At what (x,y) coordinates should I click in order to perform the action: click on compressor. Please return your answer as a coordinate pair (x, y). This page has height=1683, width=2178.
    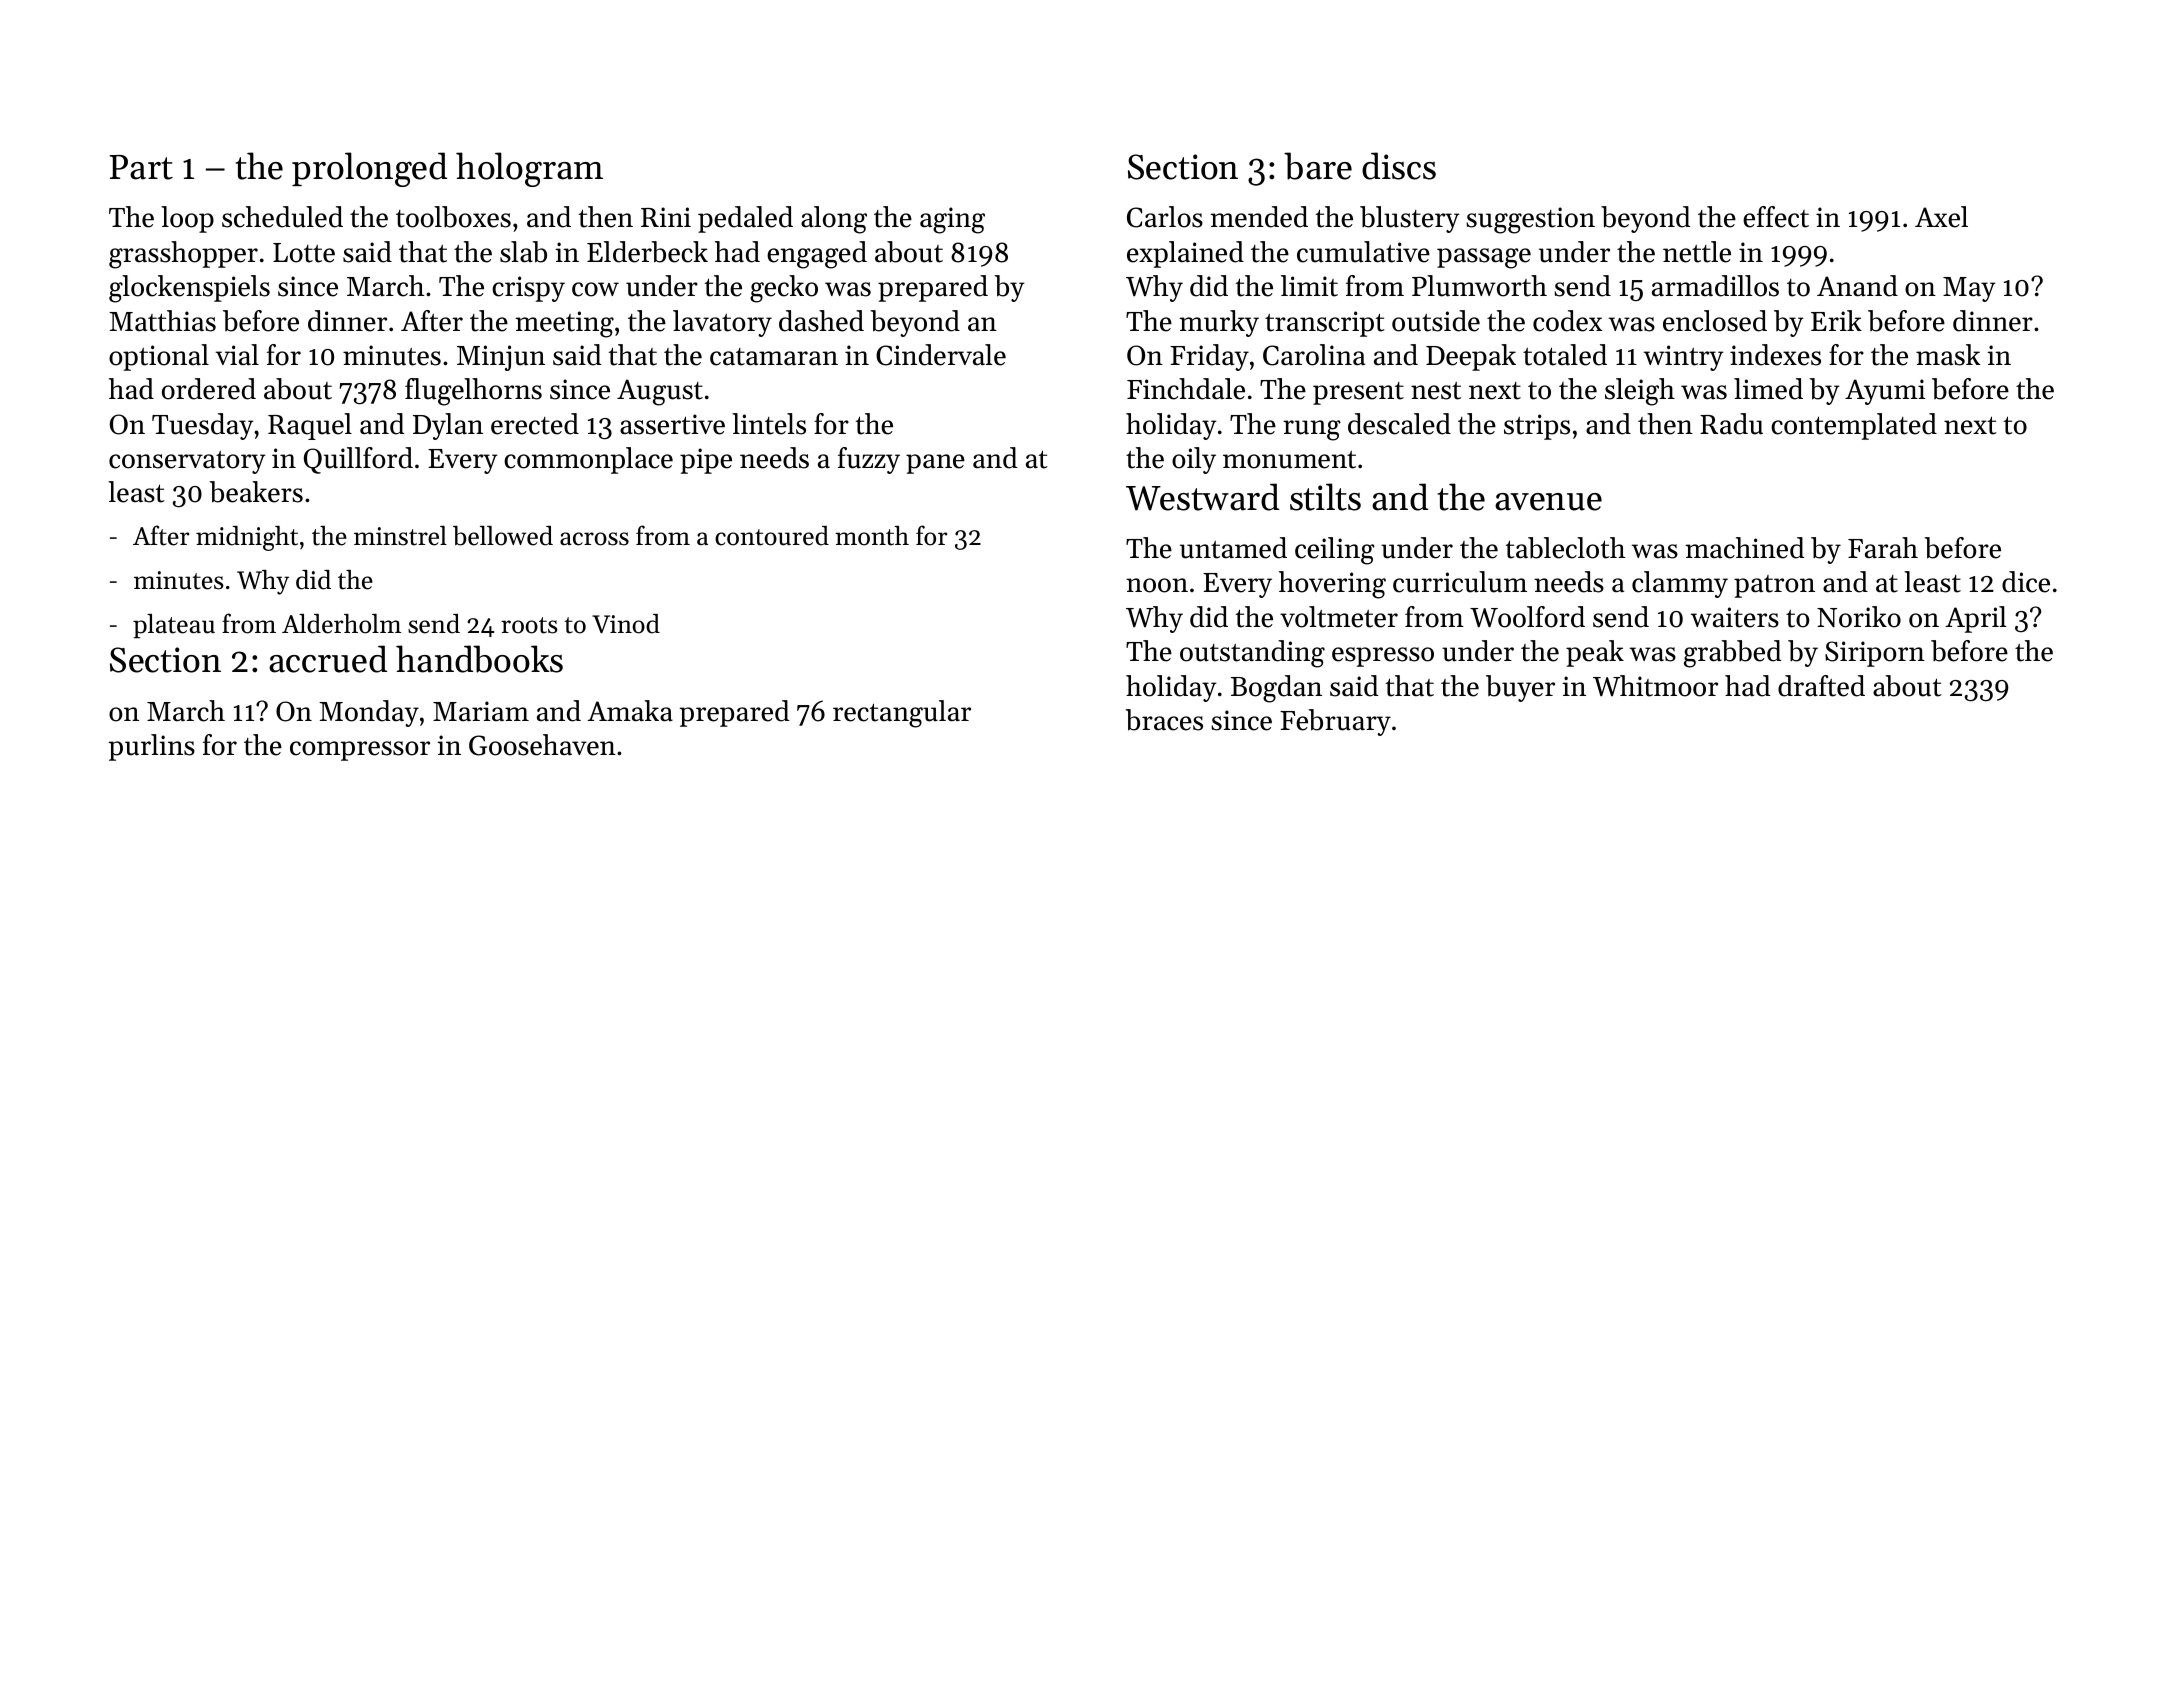
    Looking at the image, I should click on (360, 751).
